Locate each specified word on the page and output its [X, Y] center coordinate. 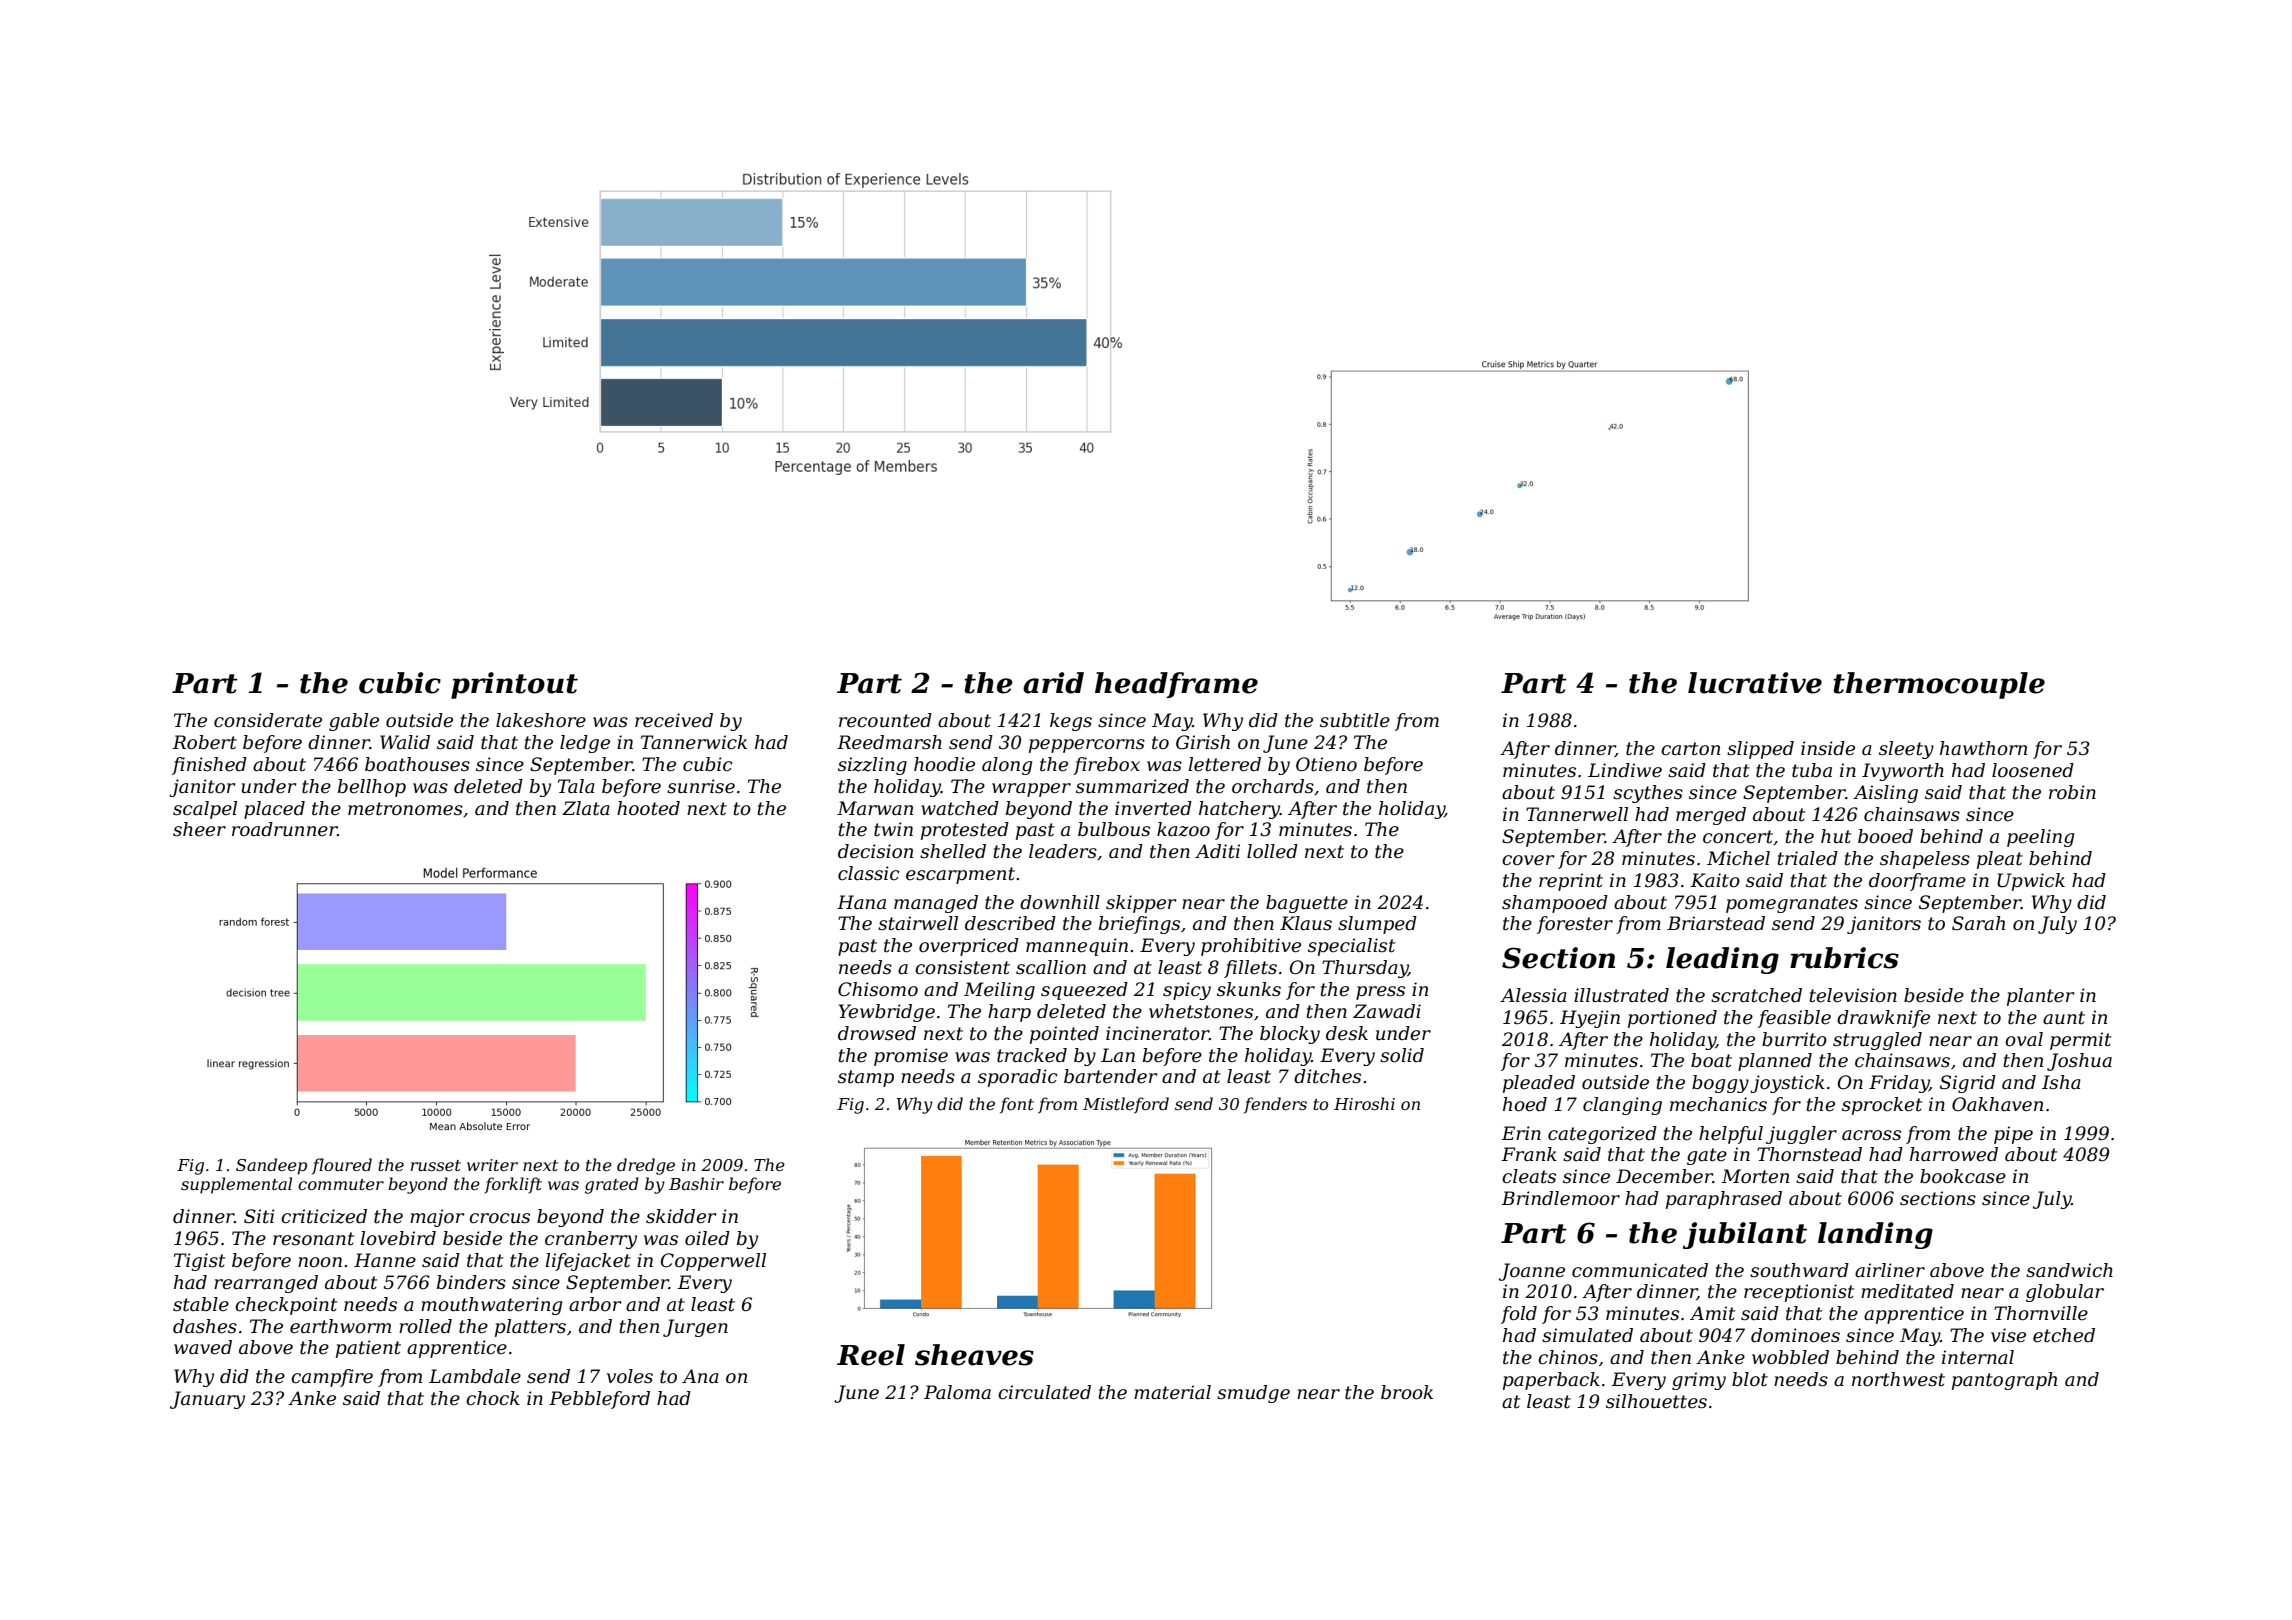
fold [1519, 1315]
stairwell [918, 923]
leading [1722, 960]
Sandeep [271, 1166]
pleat [2000, 860]
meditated [1907, 1291]
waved [203, 1347]
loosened [2033, 770]
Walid [405, 742]
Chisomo [878, 989]
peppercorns [1087, 746]
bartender [1110, 1076]
